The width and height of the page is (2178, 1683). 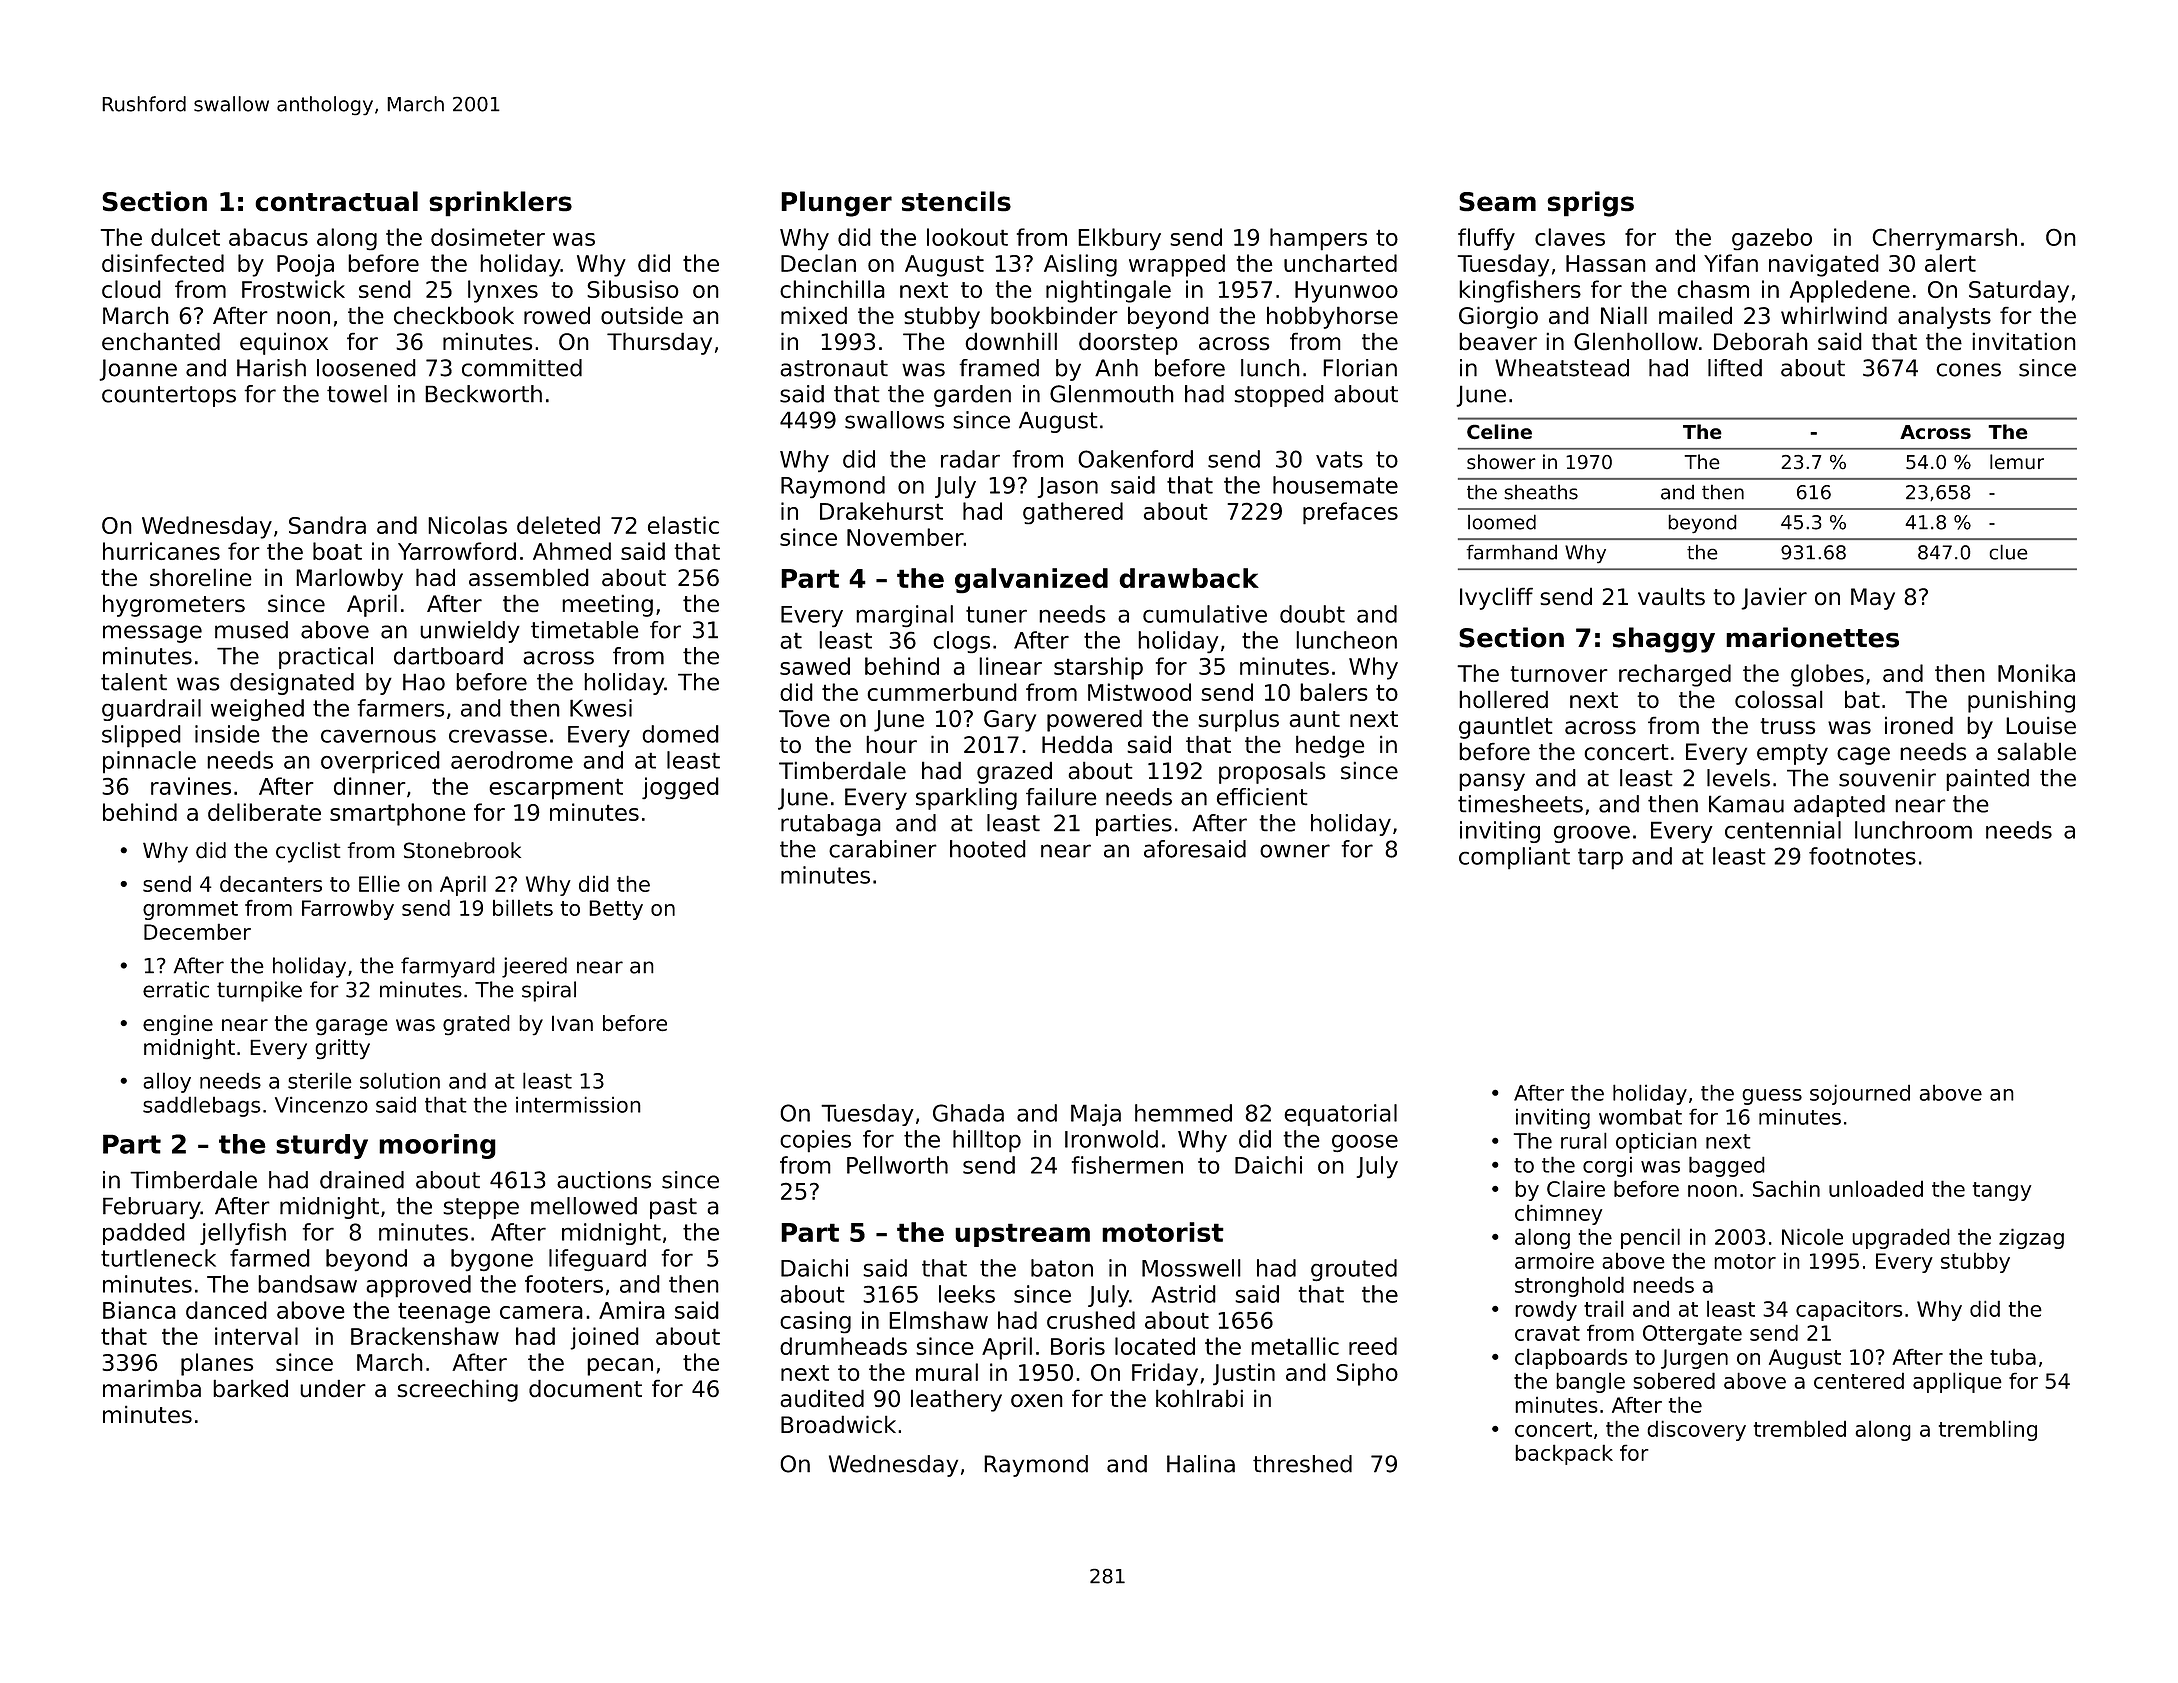 What do you see at coordinates (1988, 1430) in the page?
I see `trembling` at bounding box center [1988, 1430].
